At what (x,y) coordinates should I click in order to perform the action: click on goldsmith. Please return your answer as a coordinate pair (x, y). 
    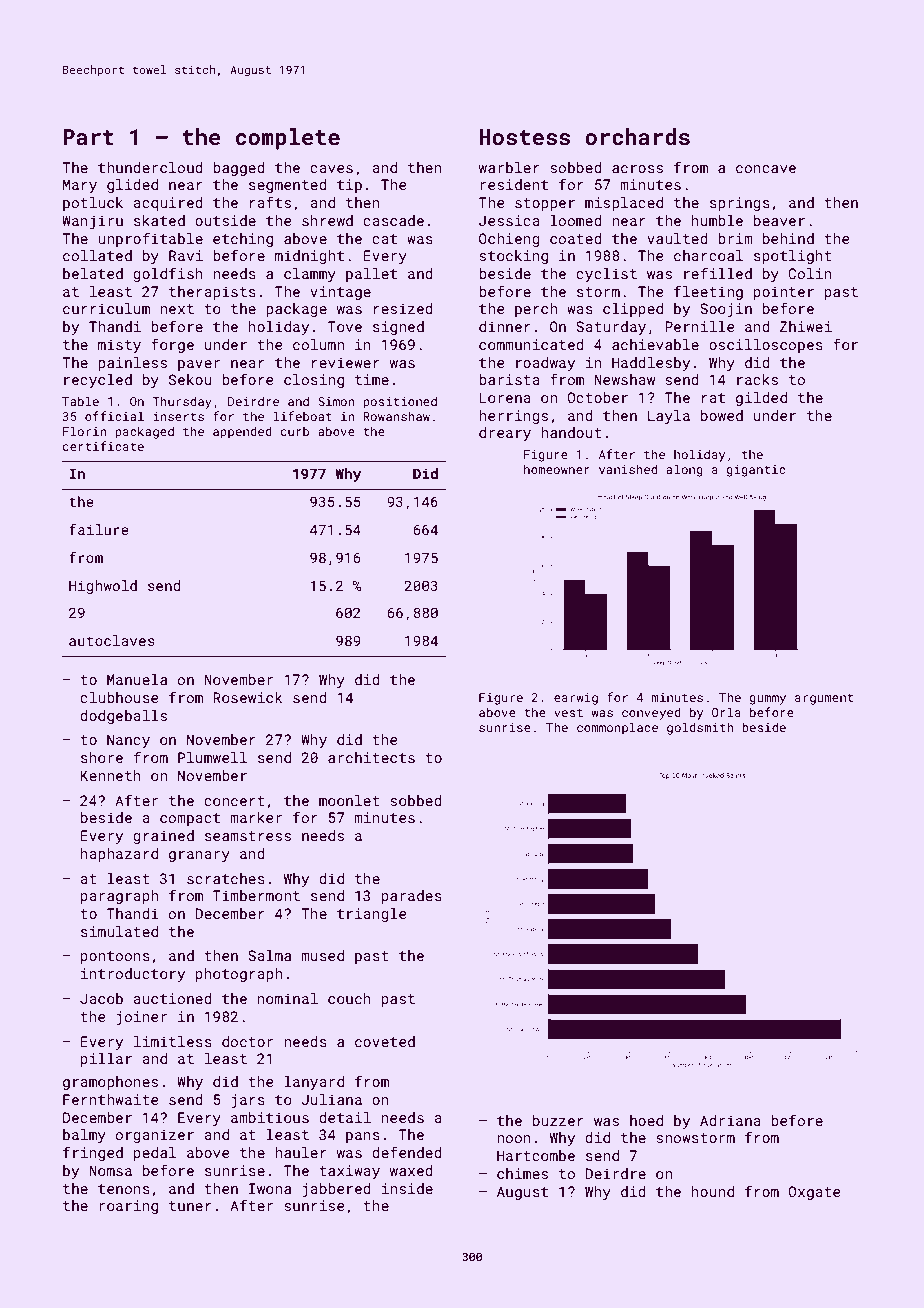
    Looking at the image, I should click on (700, 728).
